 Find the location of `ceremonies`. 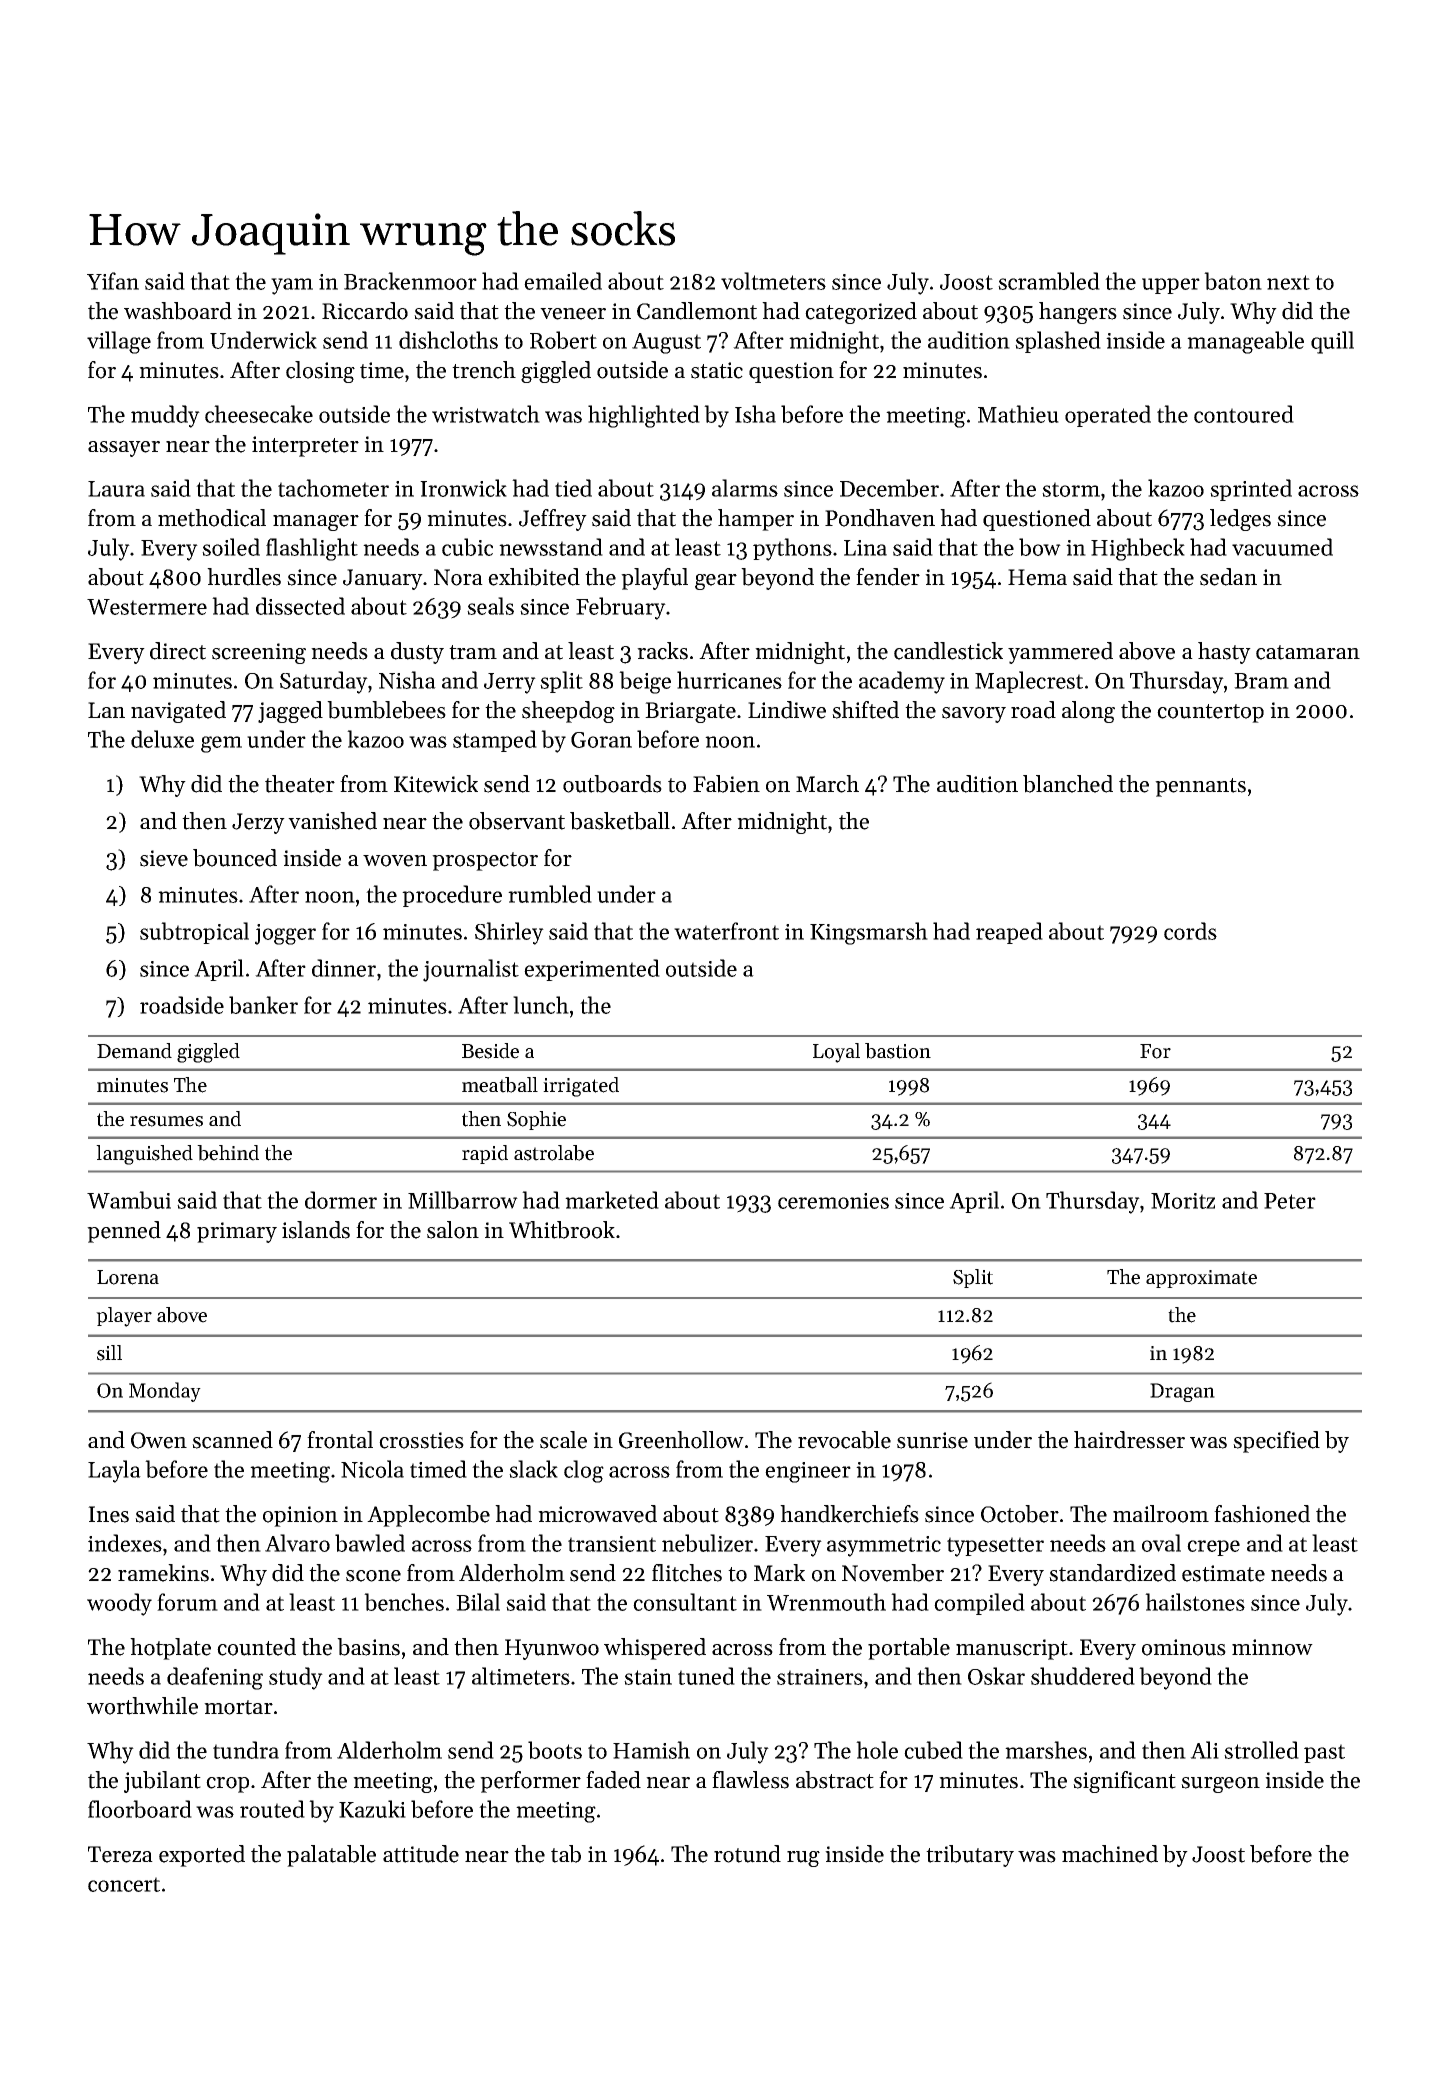

ceremonies is located at coordinates (833, 1201).
